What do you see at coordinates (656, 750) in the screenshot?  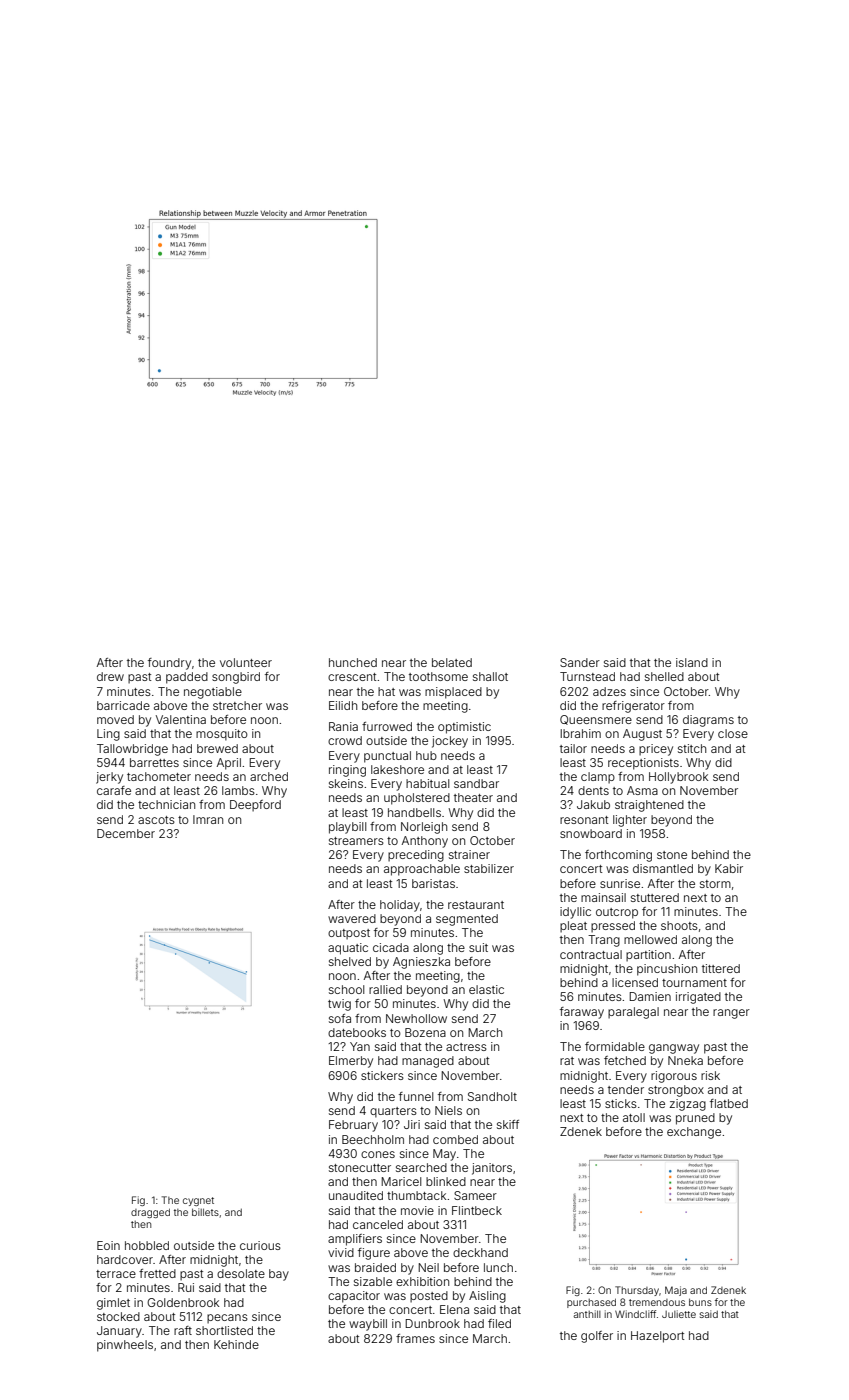 I see `pricey` at bounding box center [656, 750].
